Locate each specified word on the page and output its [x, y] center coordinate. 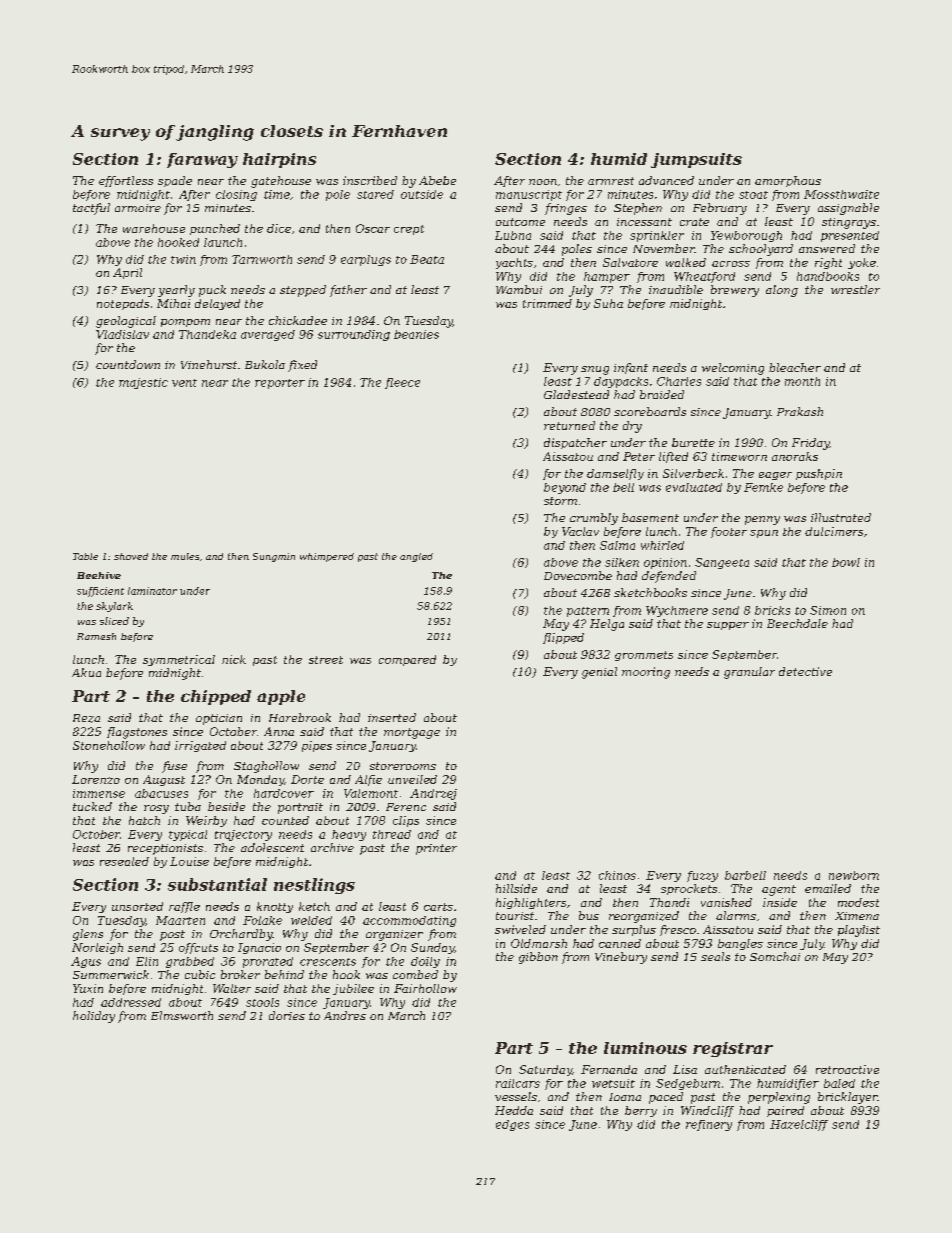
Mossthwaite [841, 194]
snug [595, 370]
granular [749, 673]
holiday [94, 1017]
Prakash [800, 411]
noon [543, 182]
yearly [176, 291]
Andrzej [433, 794]
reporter [280, 384]
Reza [86, 718]
